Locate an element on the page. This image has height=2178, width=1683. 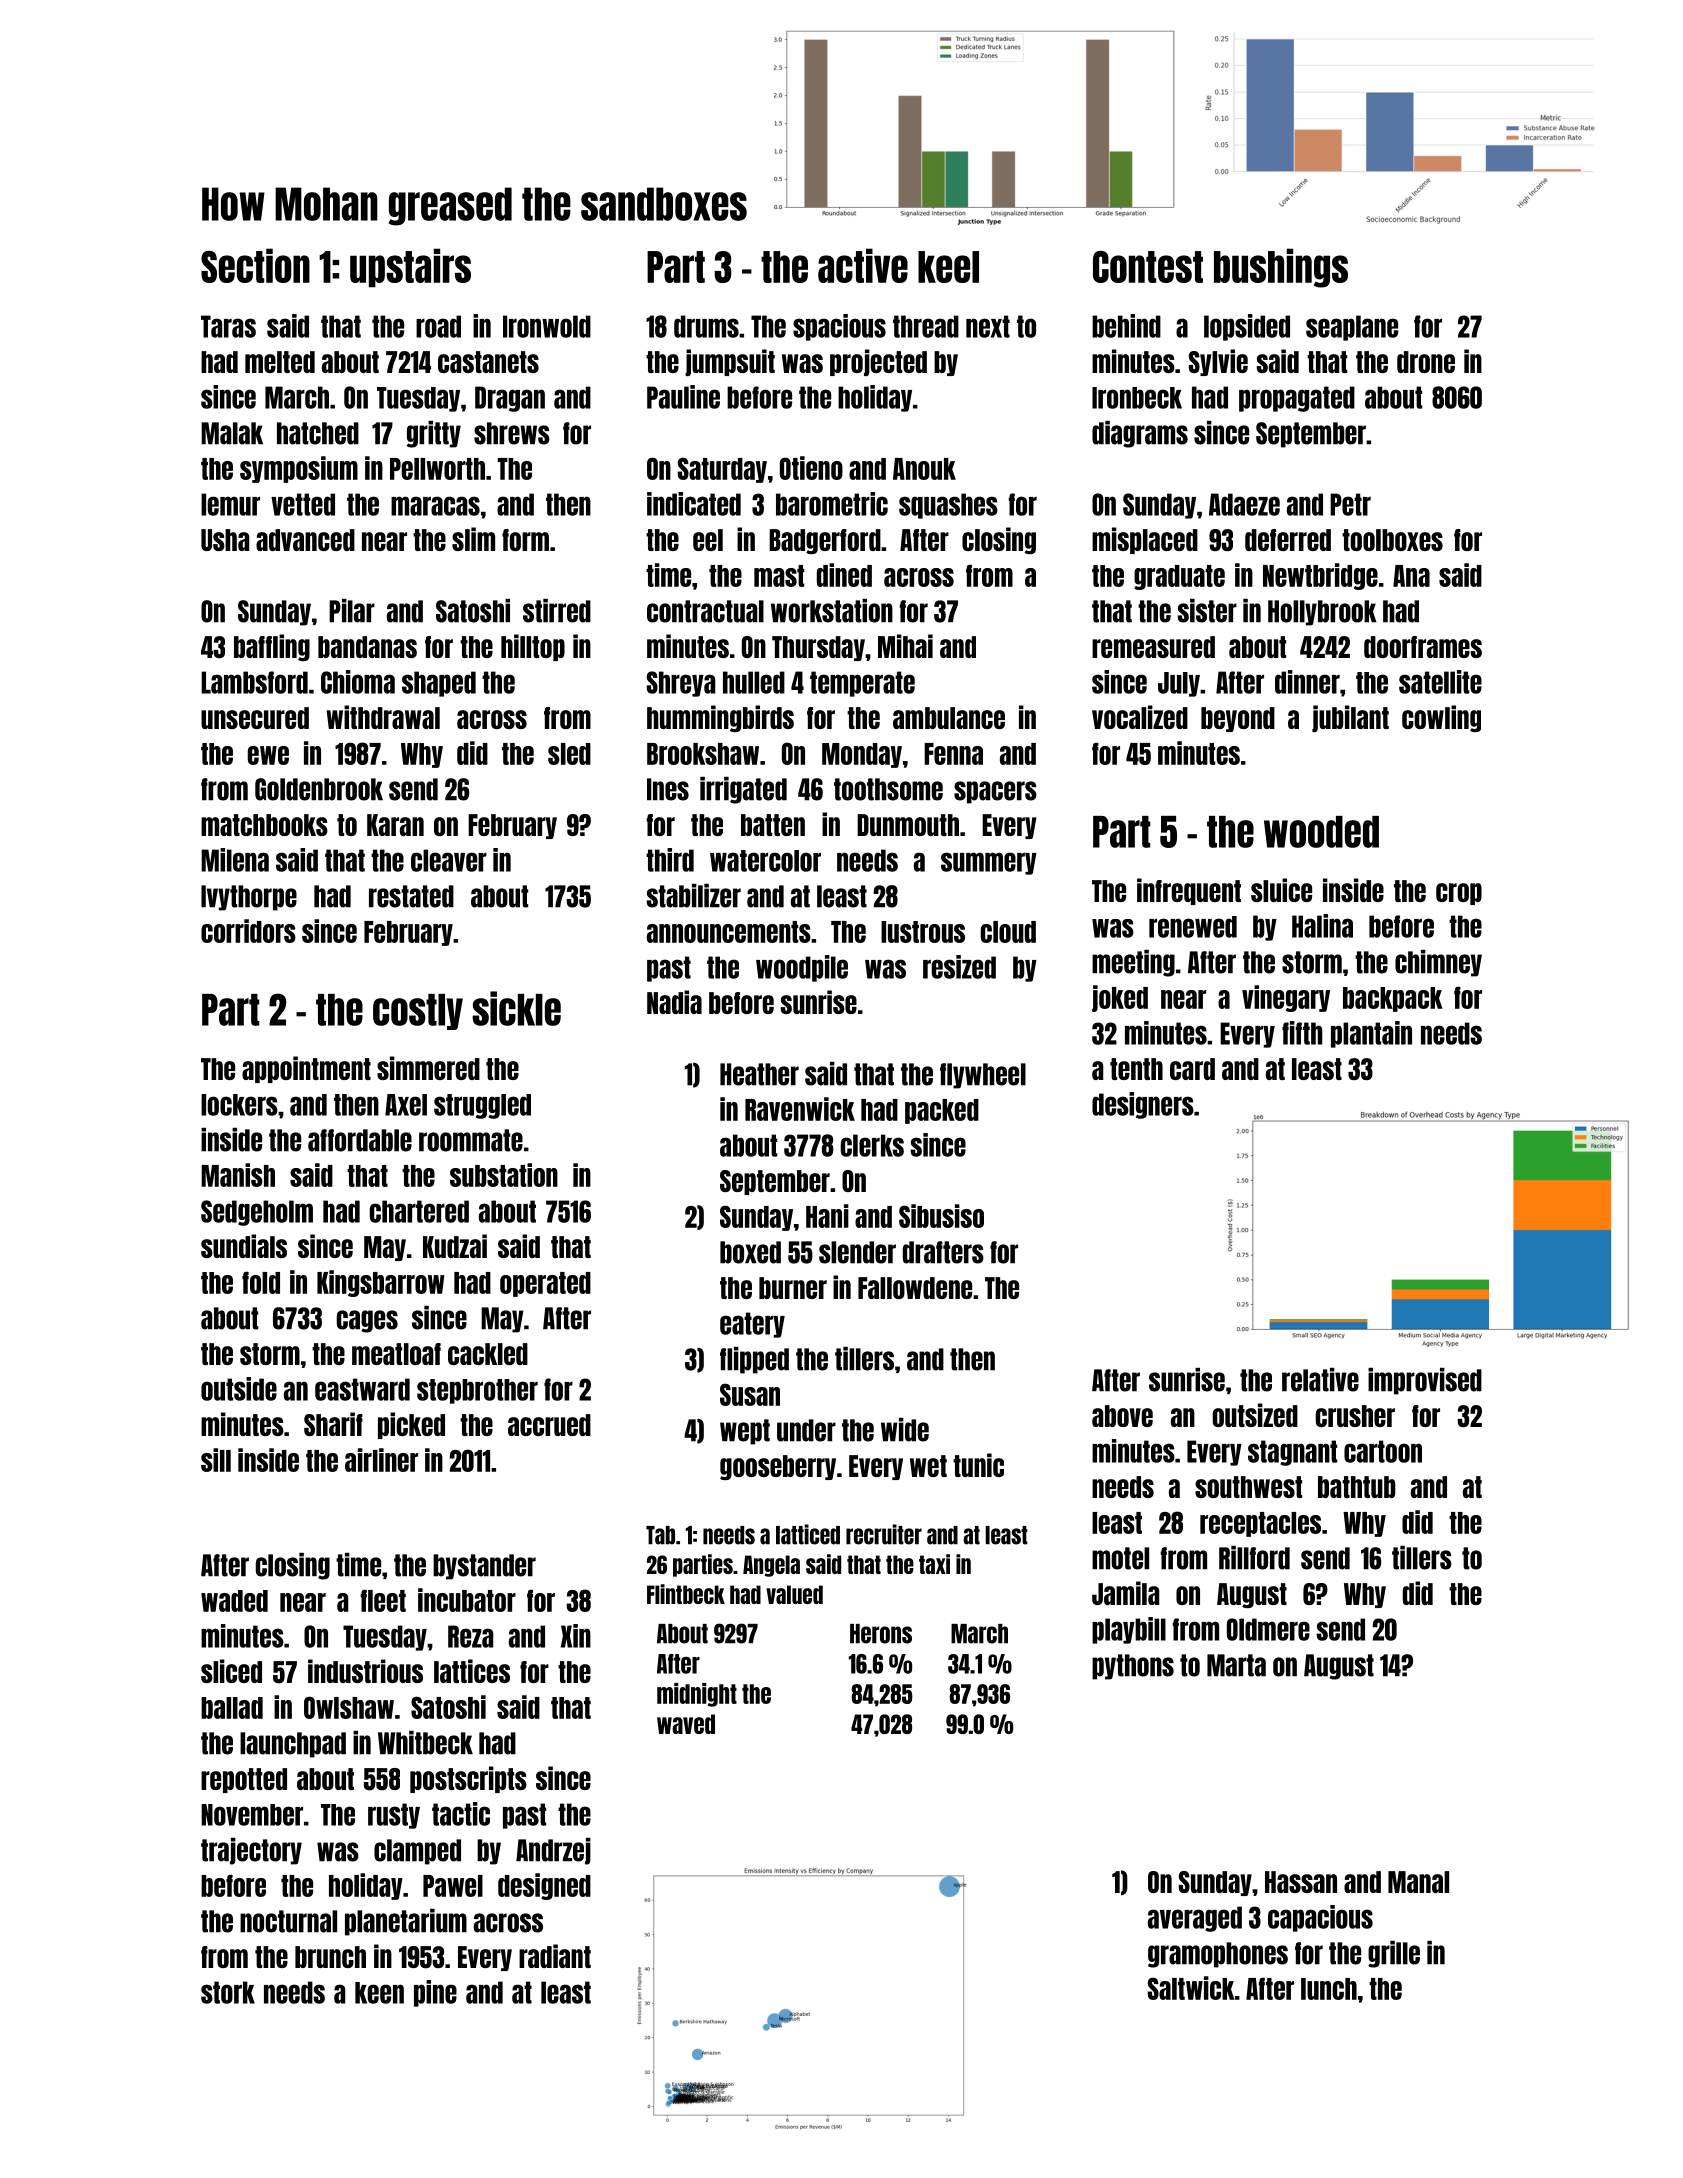
lopsided is located at coordinates (1247, 327).
